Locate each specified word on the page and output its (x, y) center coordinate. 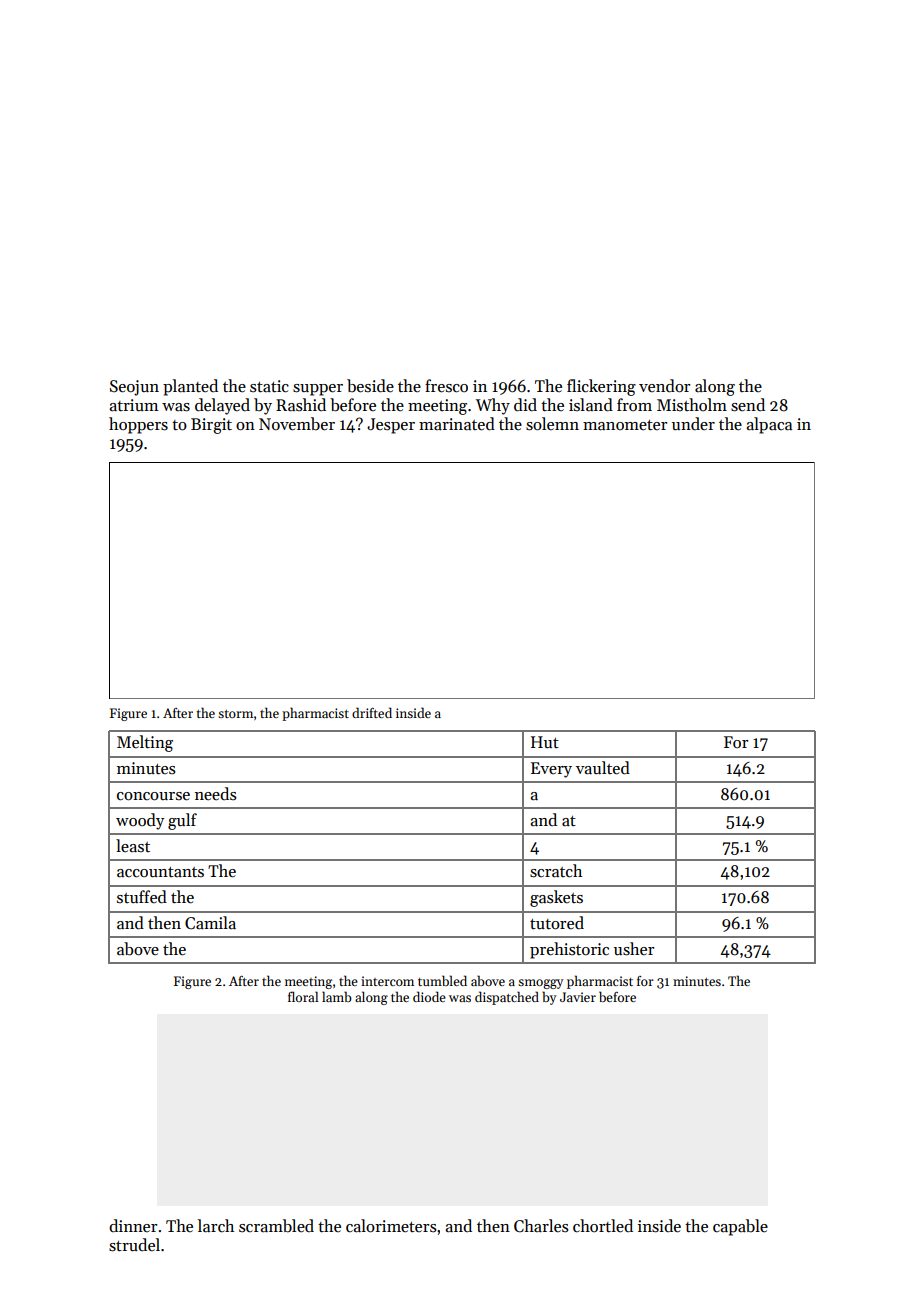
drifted (372, 712)
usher (634, 949)
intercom (387, 981)
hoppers (138, 425)
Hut (545, 742)
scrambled (276, 1226)
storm (235, 714)
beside (370, 386)
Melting (145, 743)
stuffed (142, 897)
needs (216, 794)
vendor (664, 386)
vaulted (603, 768)
